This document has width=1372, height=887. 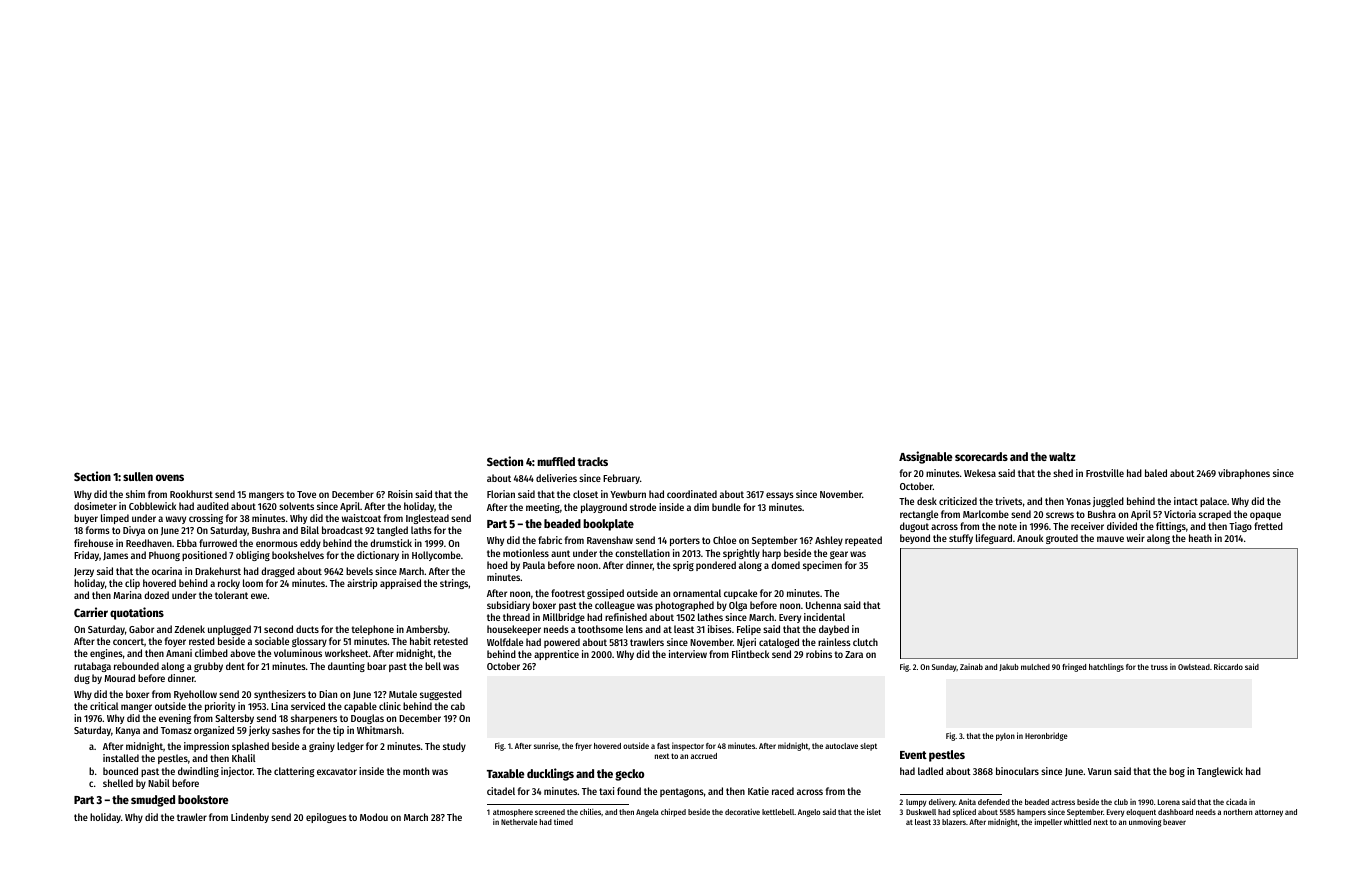 What do you see at coordinates (556, 478) in the document?
I see `deliveries` at bounding box center [556, 478].
